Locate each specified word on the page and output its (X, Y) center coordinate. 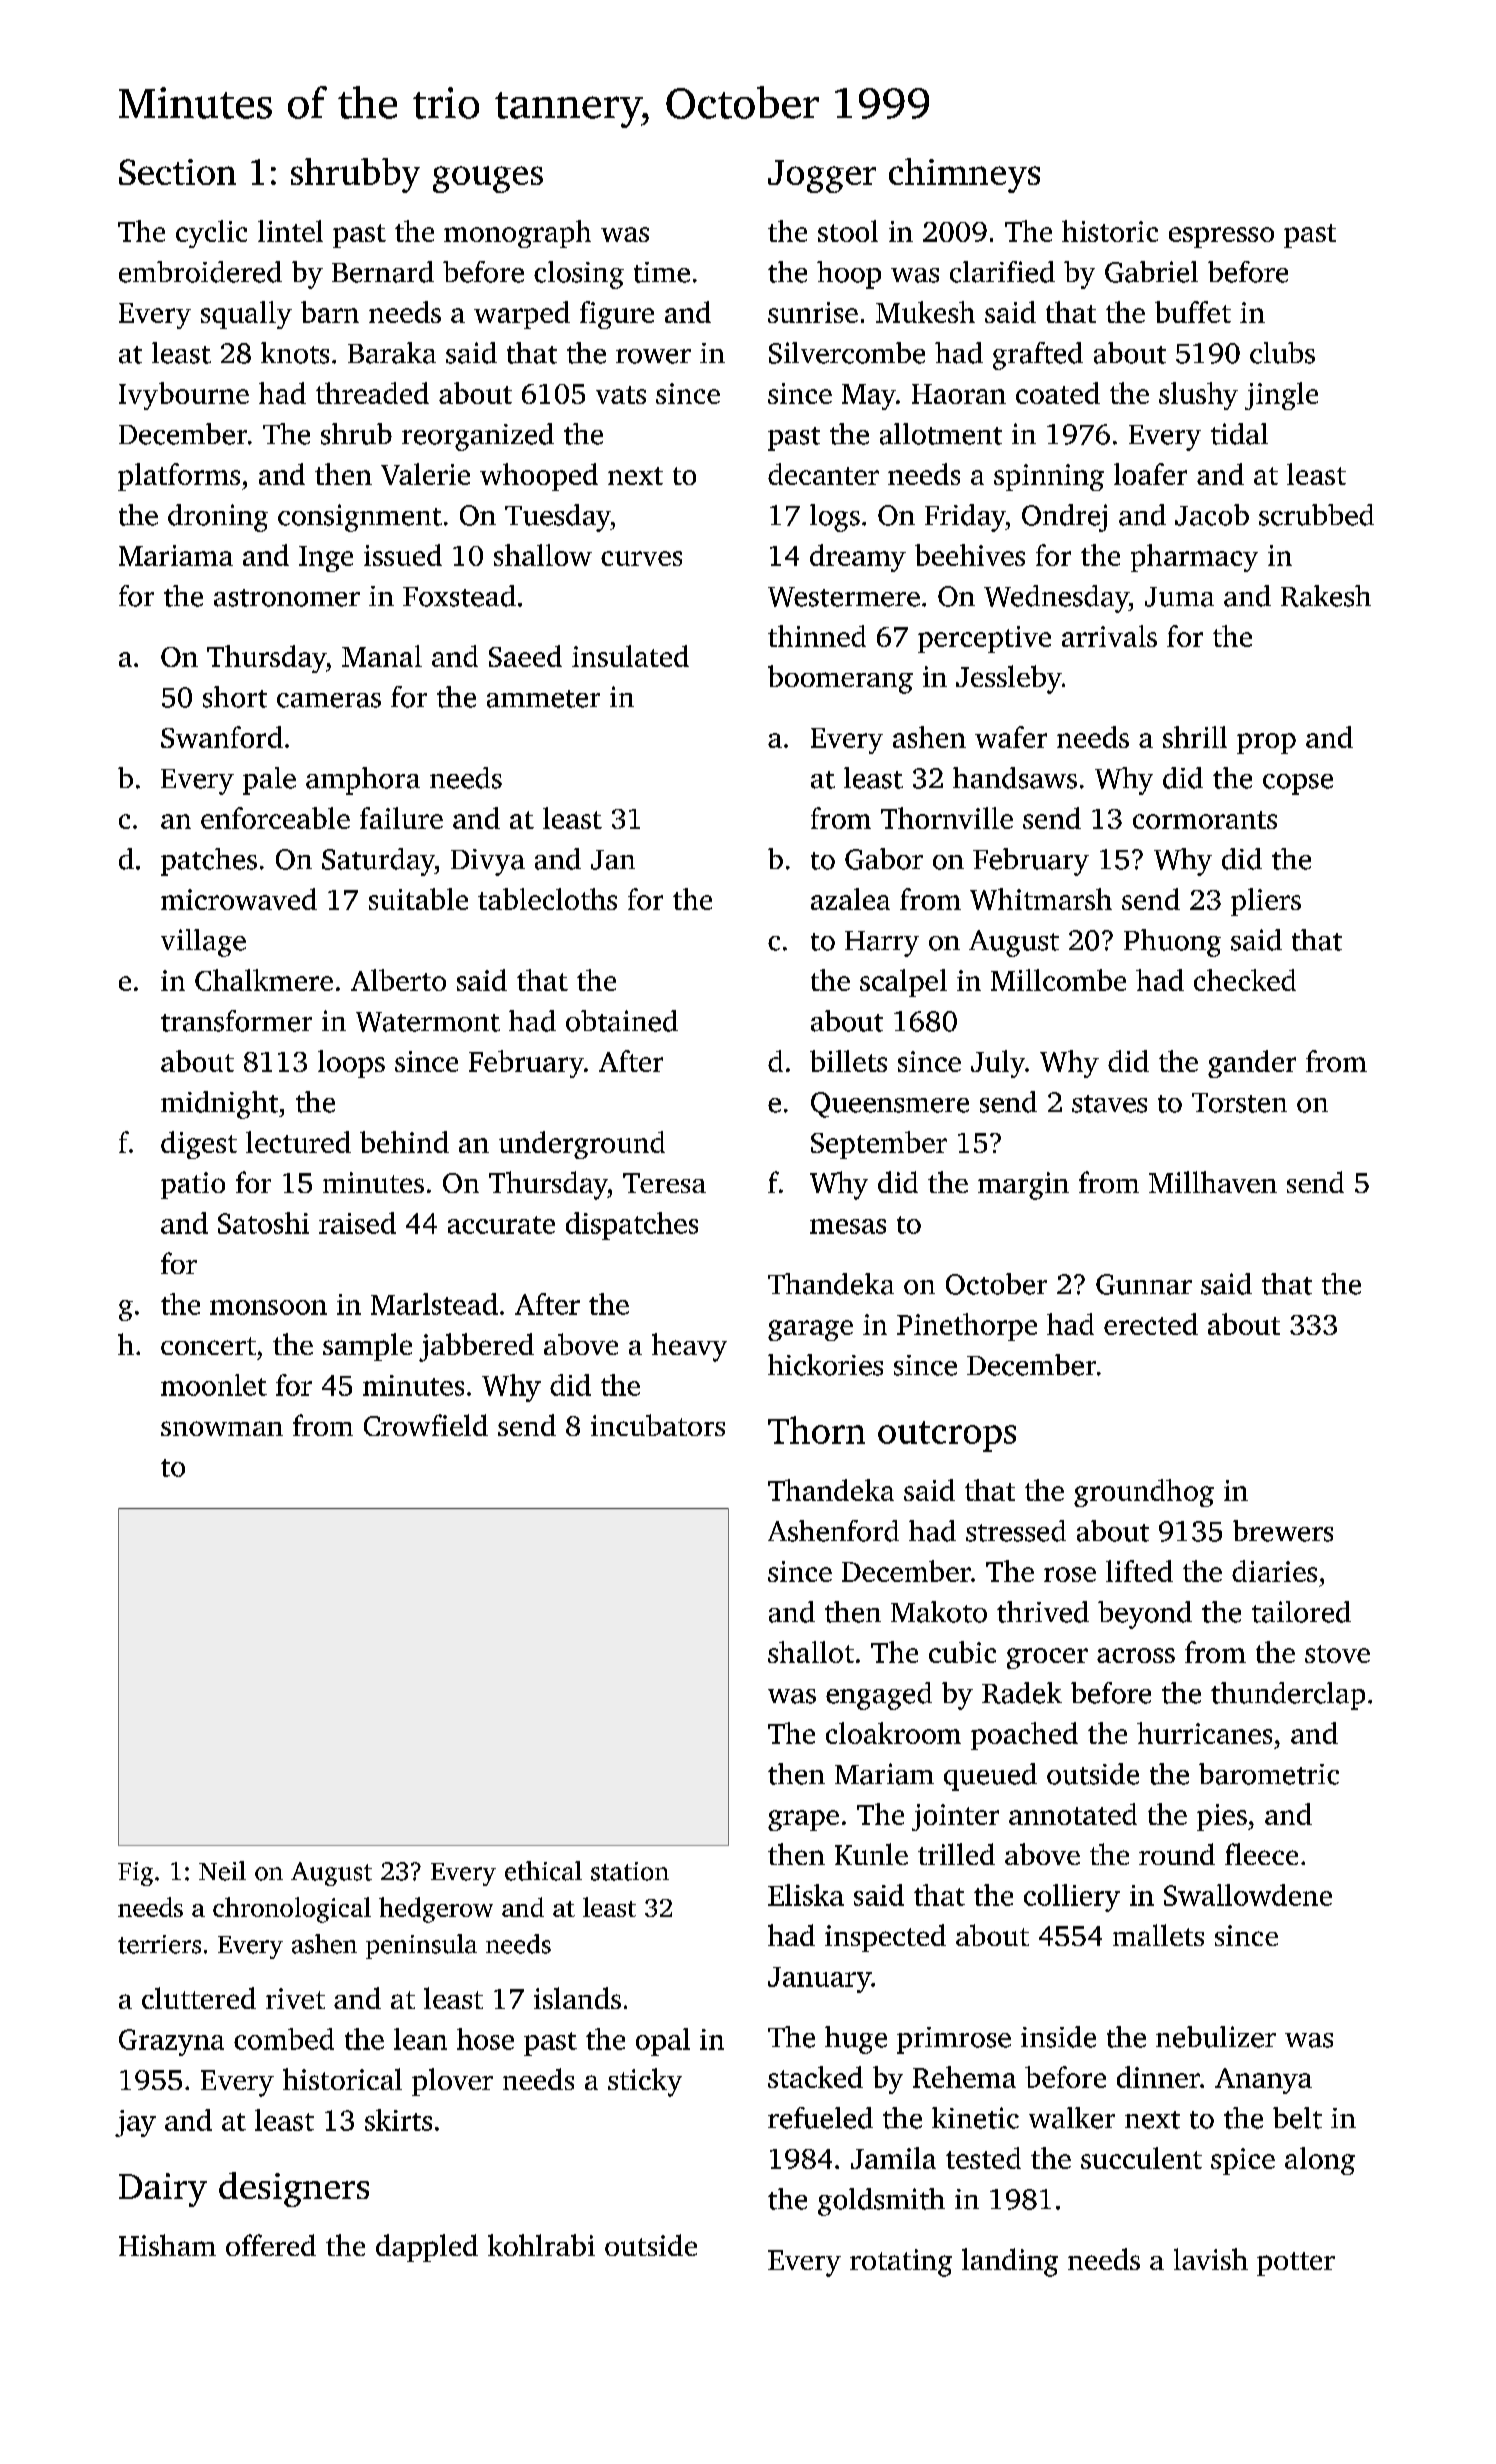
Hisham (167, 2245)
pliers (1266, 902)
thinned (817, 636)
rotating (901, 2263)
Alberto (398, 980)
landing (1010, 2262)
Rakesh (1326, 596)
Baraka (392, 353)
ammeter (543, 699)
